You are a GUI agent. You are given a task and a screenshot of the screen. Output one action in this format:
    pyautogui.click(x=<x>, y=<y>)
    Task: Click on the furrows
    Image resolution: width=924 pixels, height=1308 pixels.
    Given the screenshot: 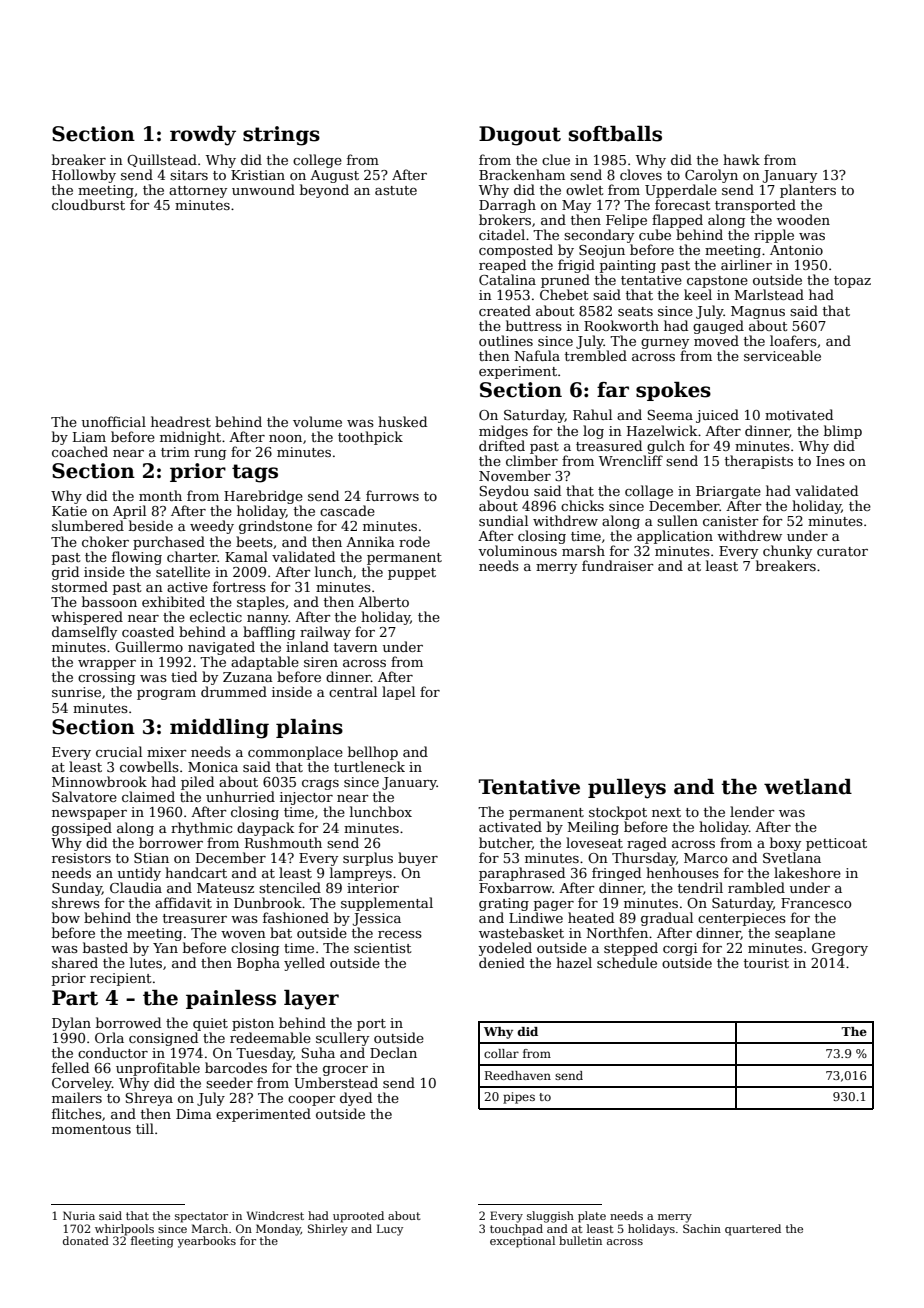 What is the action you would take?
    pyautogui.click(x=392, y=495)
